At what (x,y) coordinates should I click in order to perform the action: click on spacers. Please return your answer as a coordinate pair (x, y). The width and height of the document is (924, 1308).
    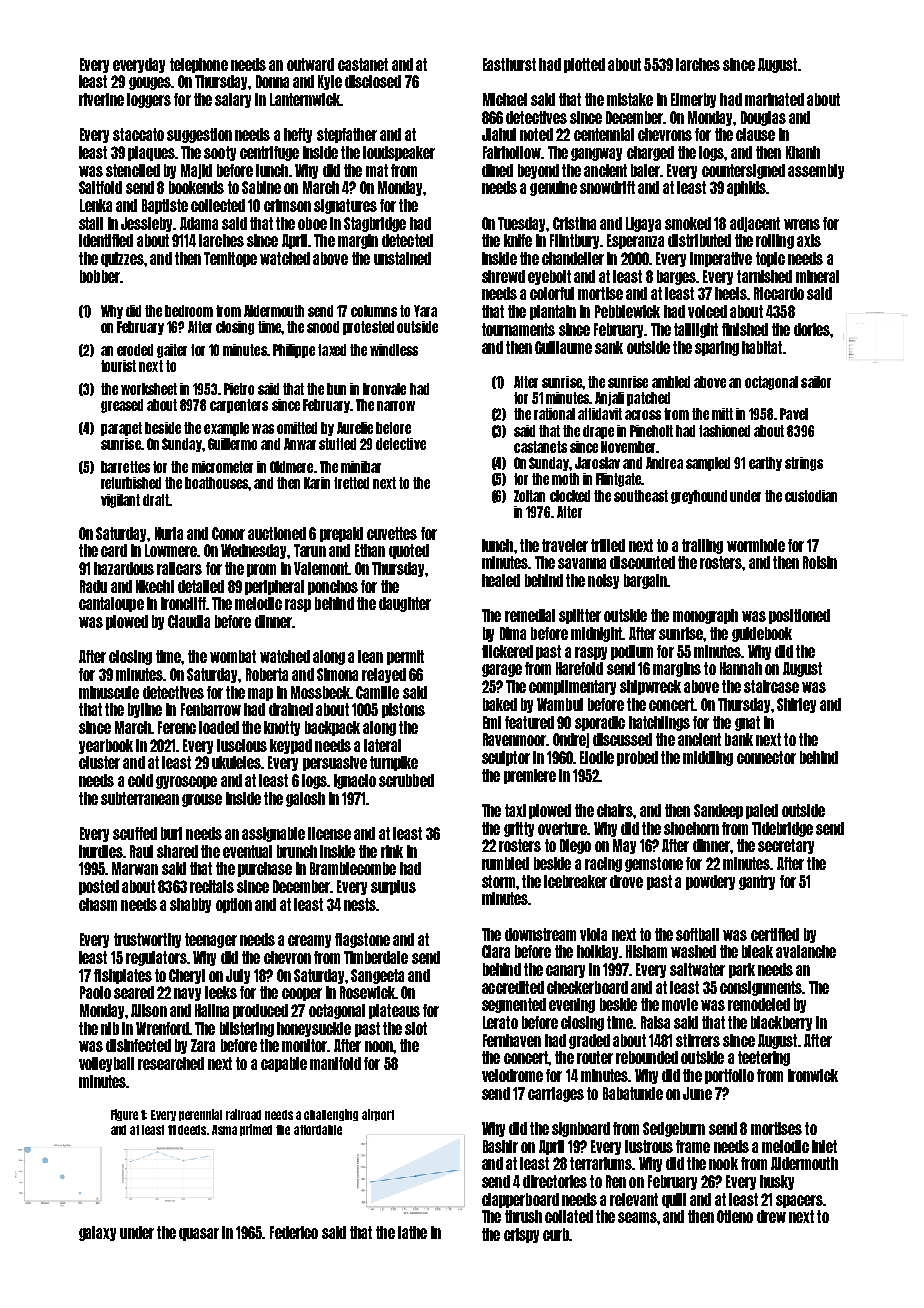
    Looking at the image, I should click on (800, 1201).
